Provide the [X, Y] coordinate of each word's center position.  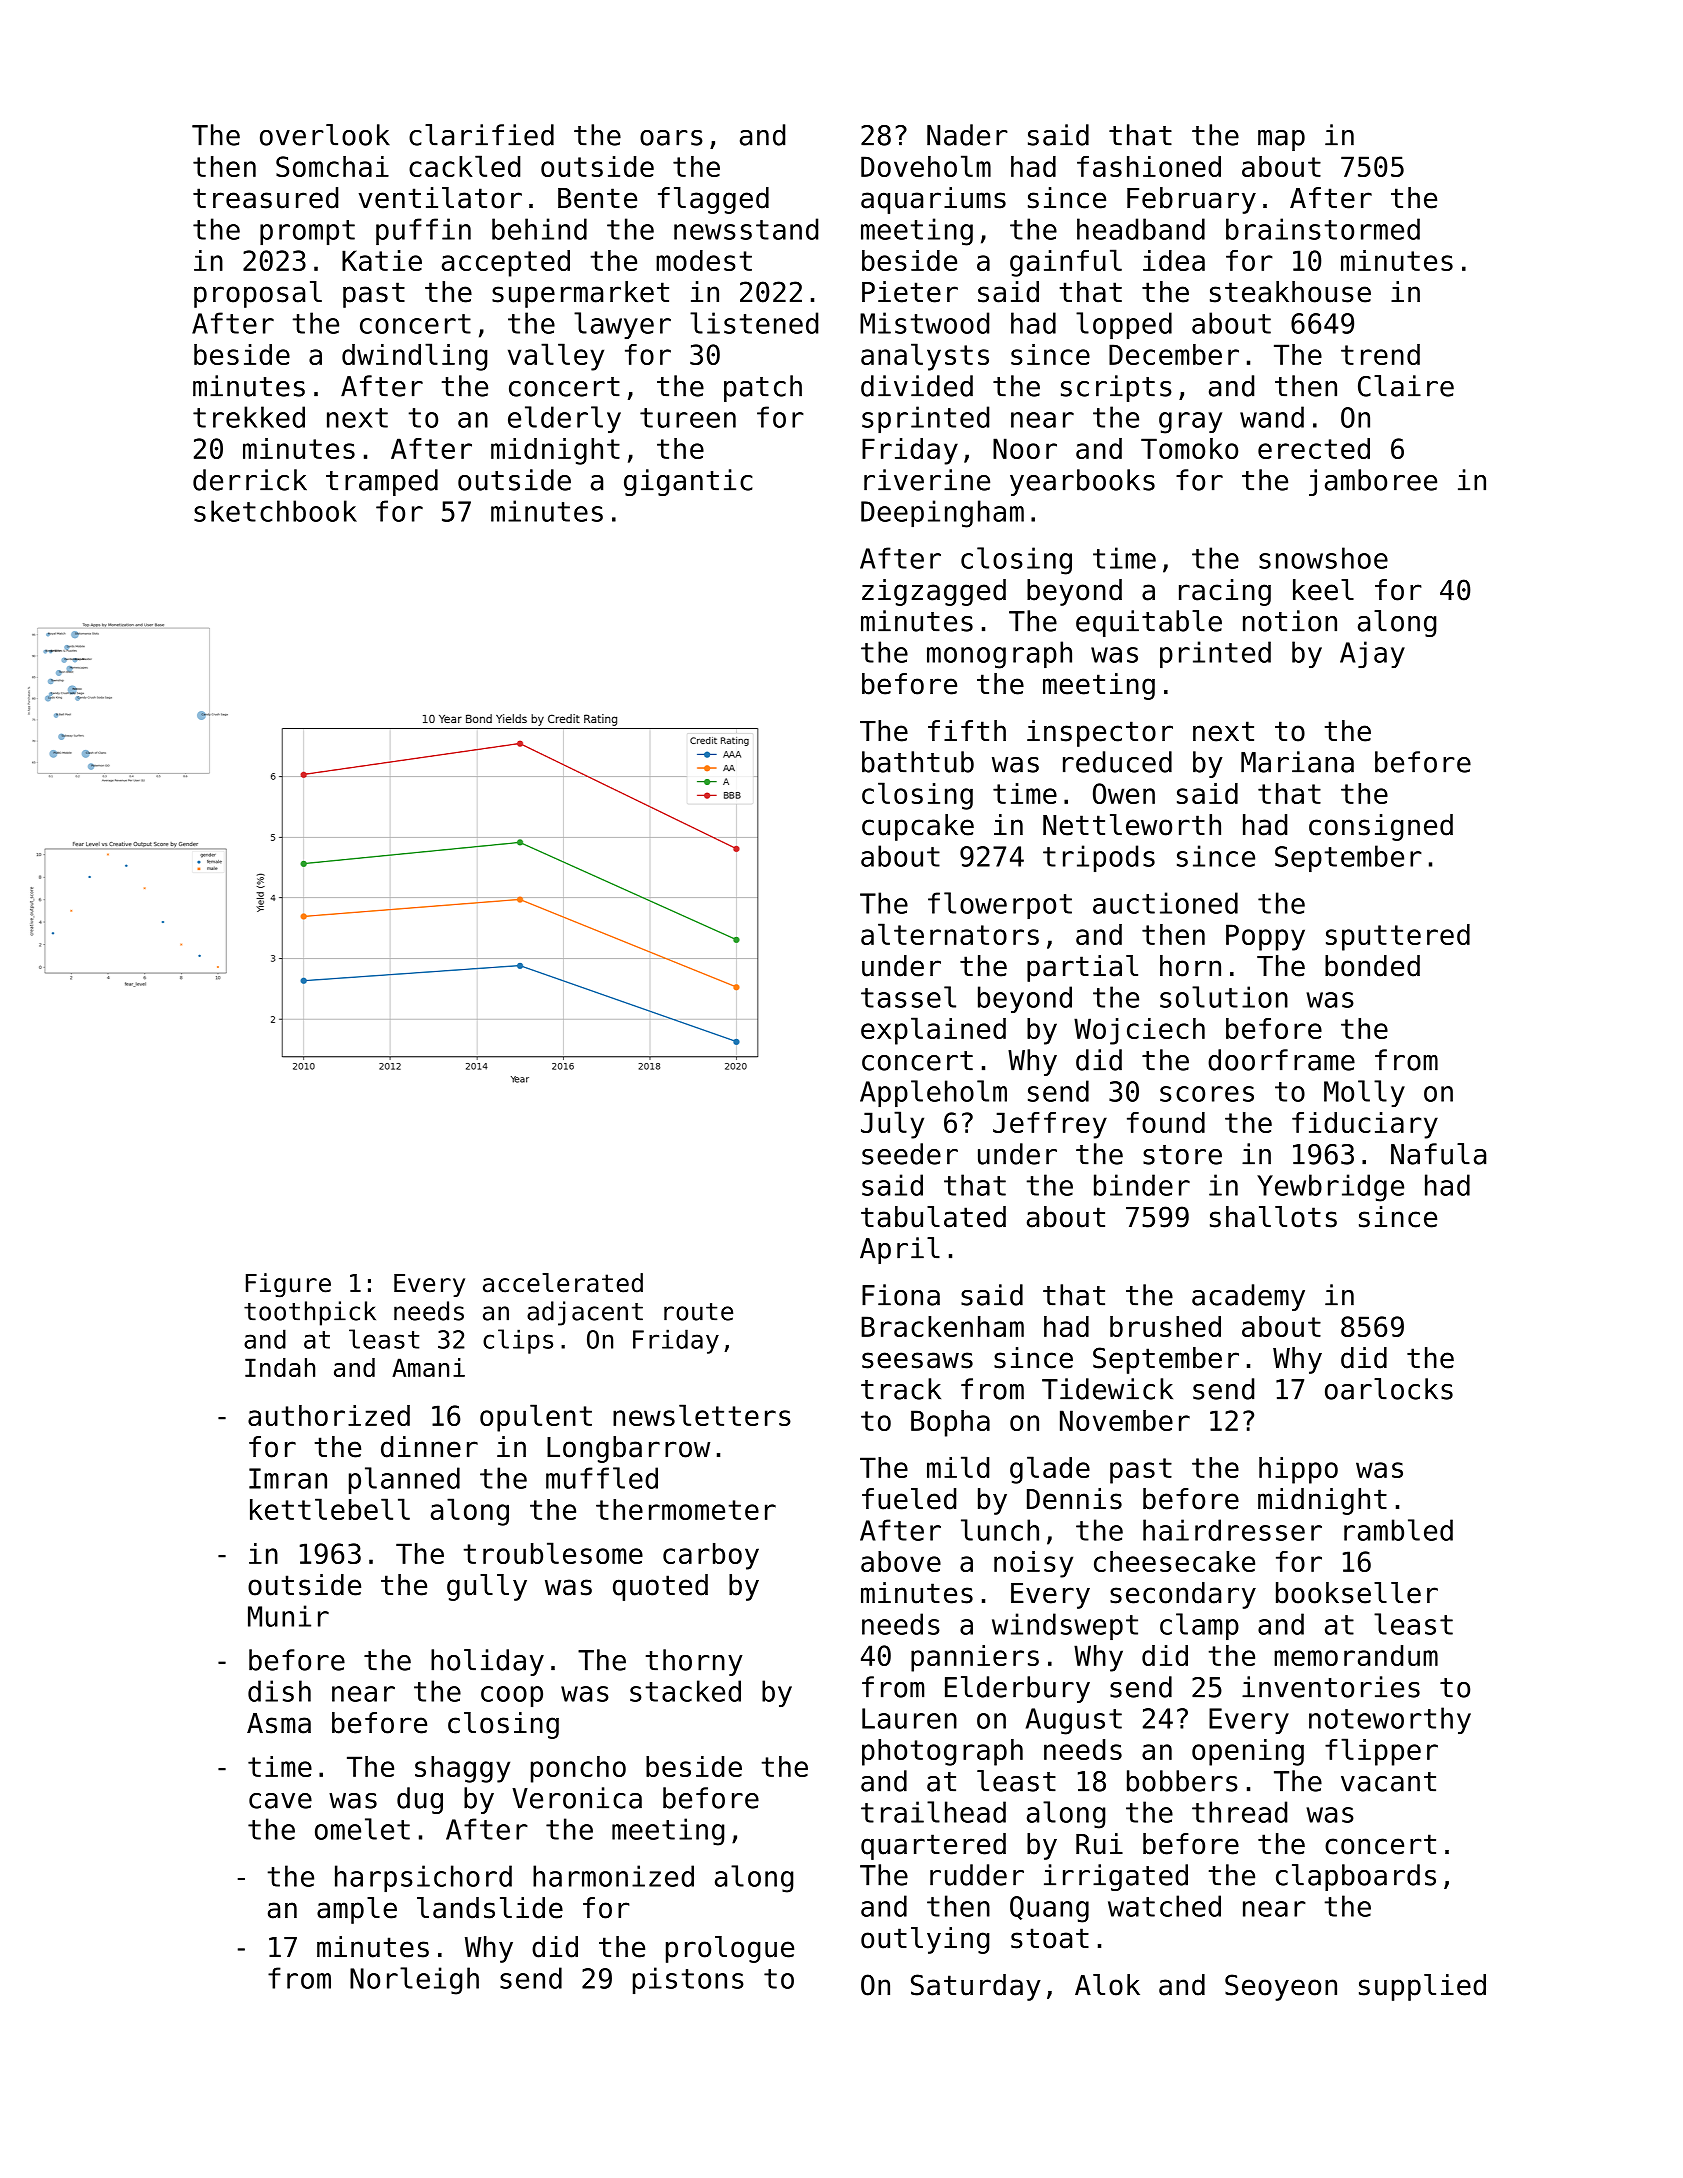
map [1281, 140]
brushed [1165, 1326]
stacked [685, 1691]
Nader [967, 135]
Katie [382, 260]
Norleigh [414, 1981]
